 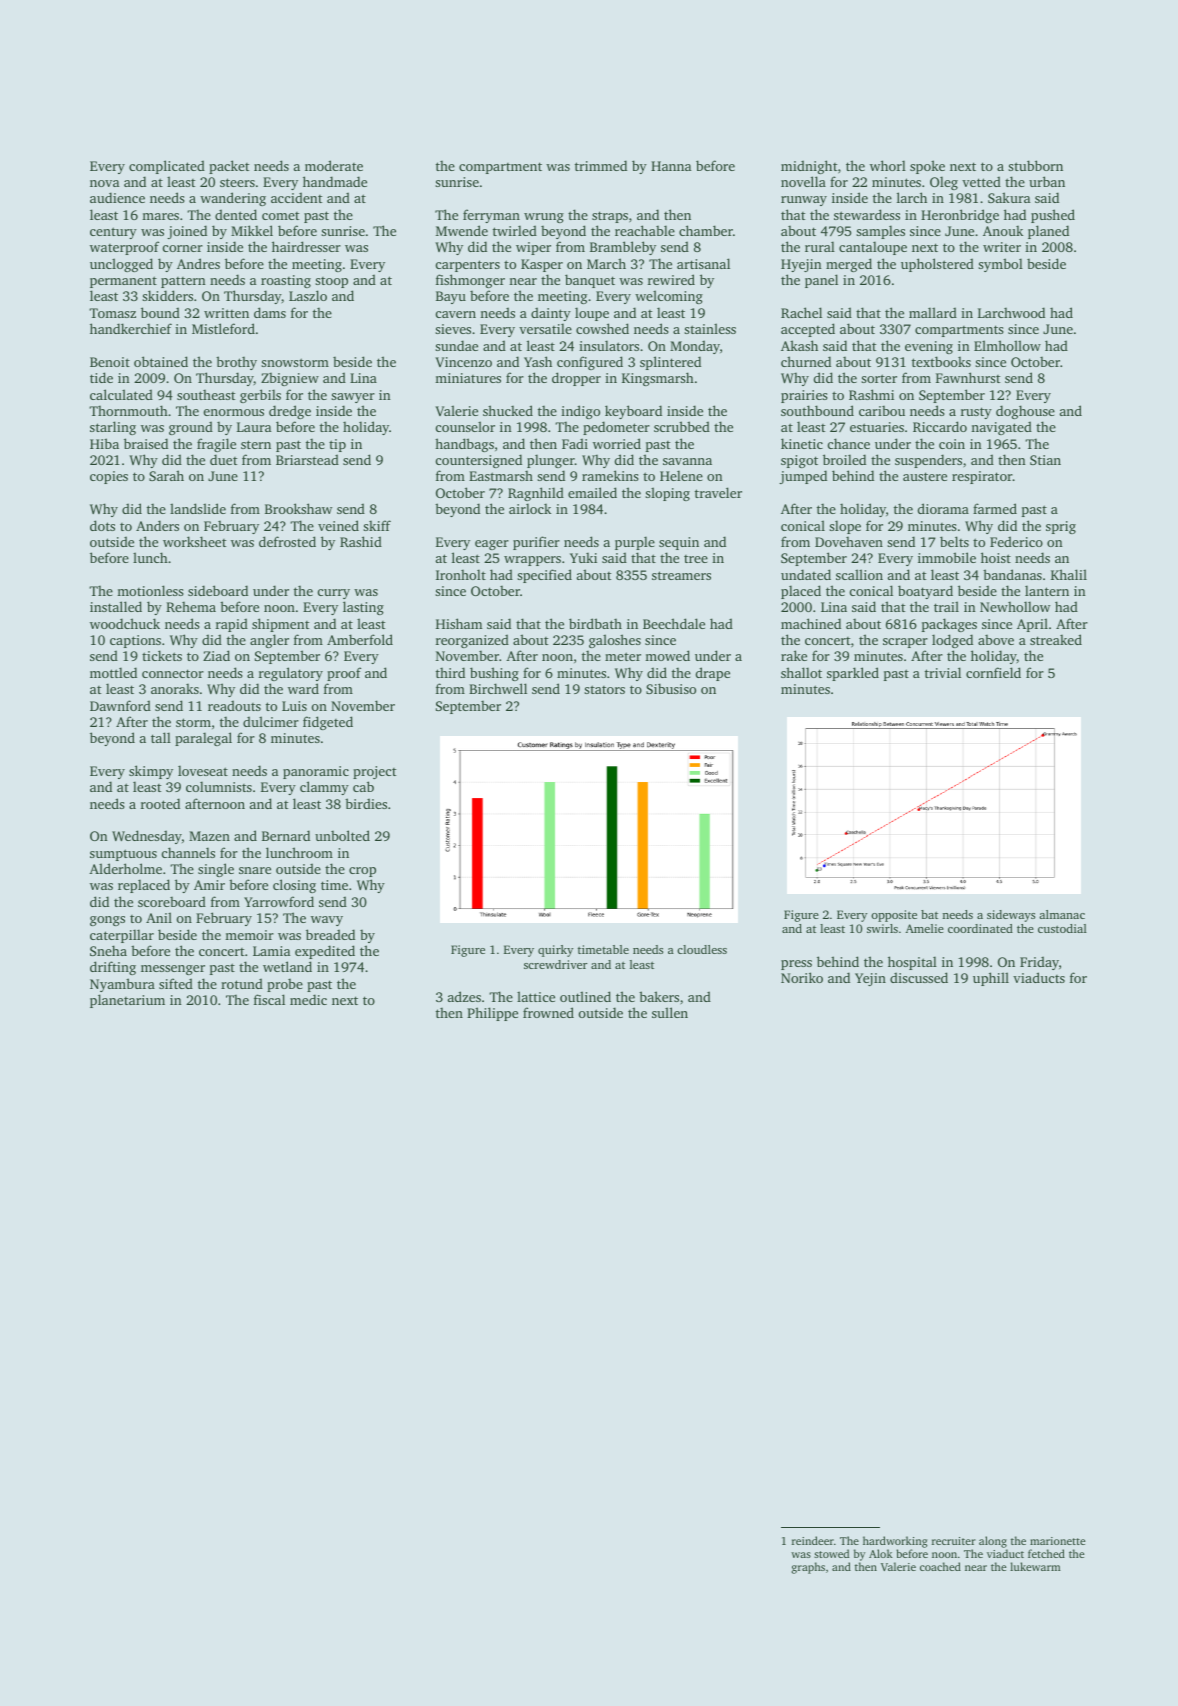 I want to click on streaked, so click(x=1056, y=639).
